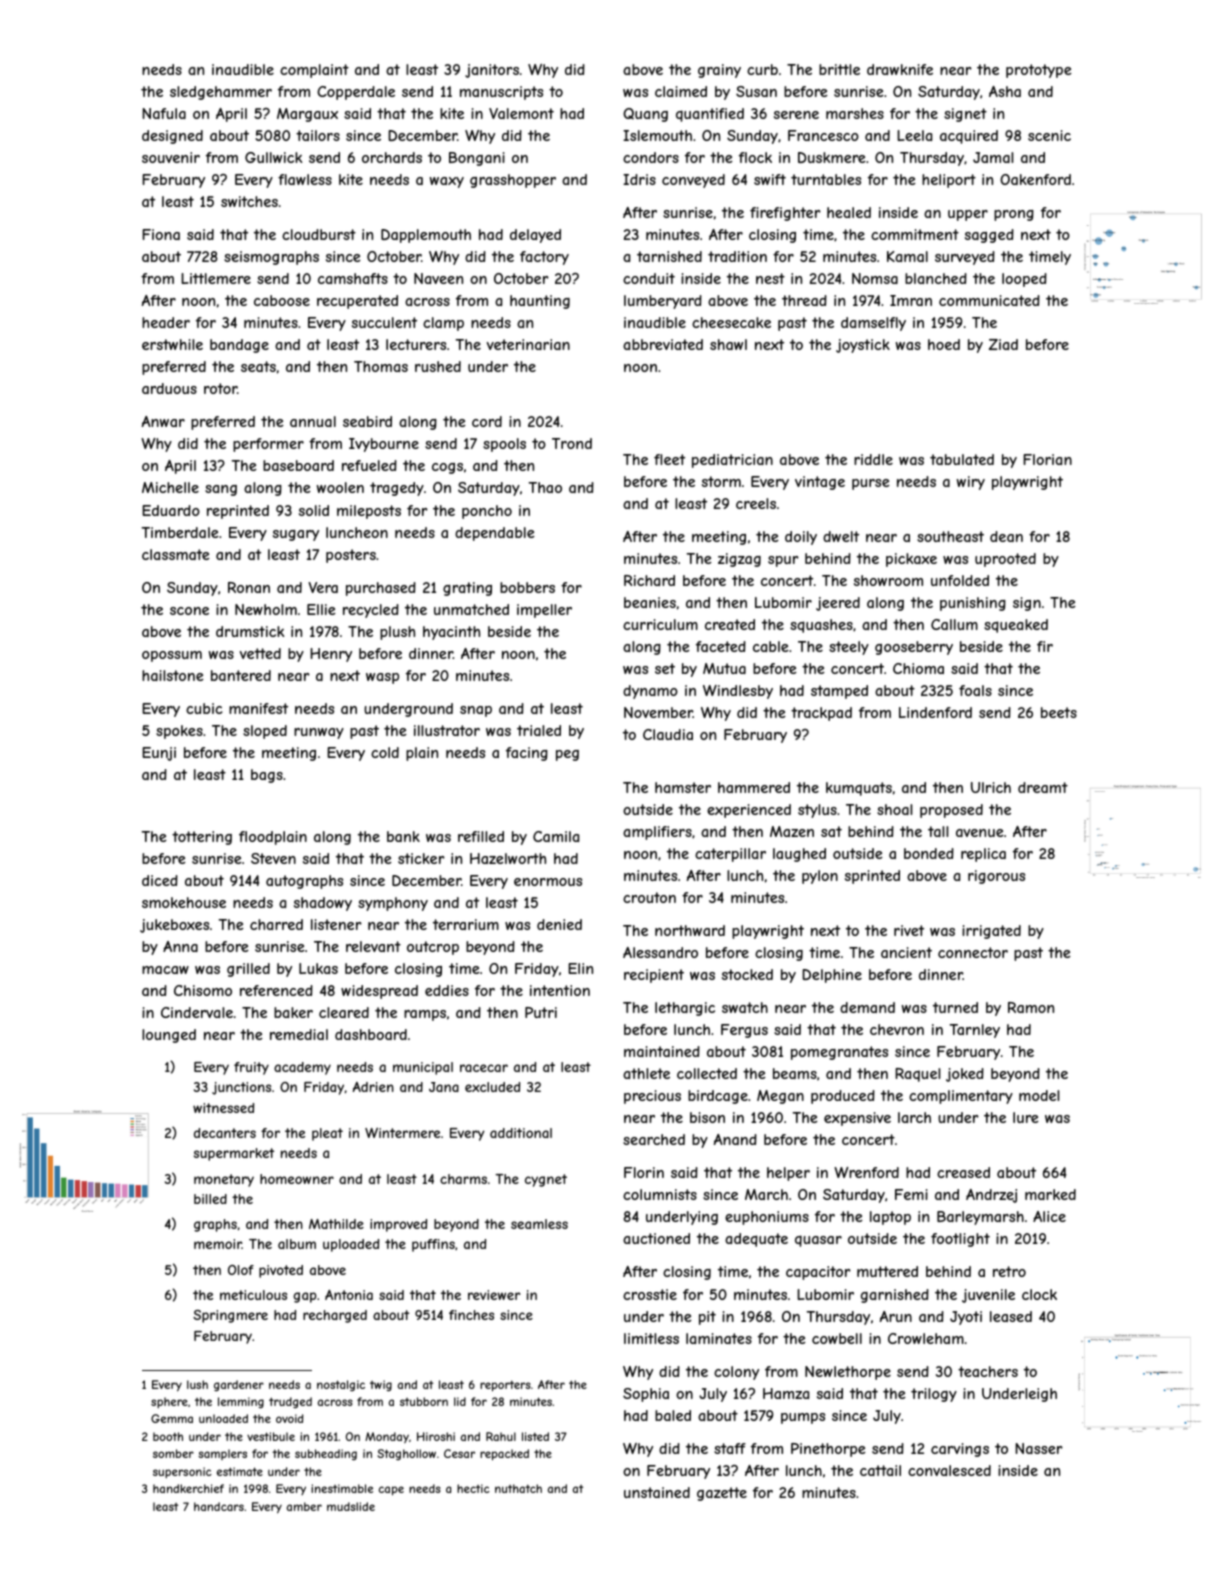 The height and width of the document is (1579, 1220). Describe the element at coordinates (381, 1385) in the document. I see `twig` at that location.
